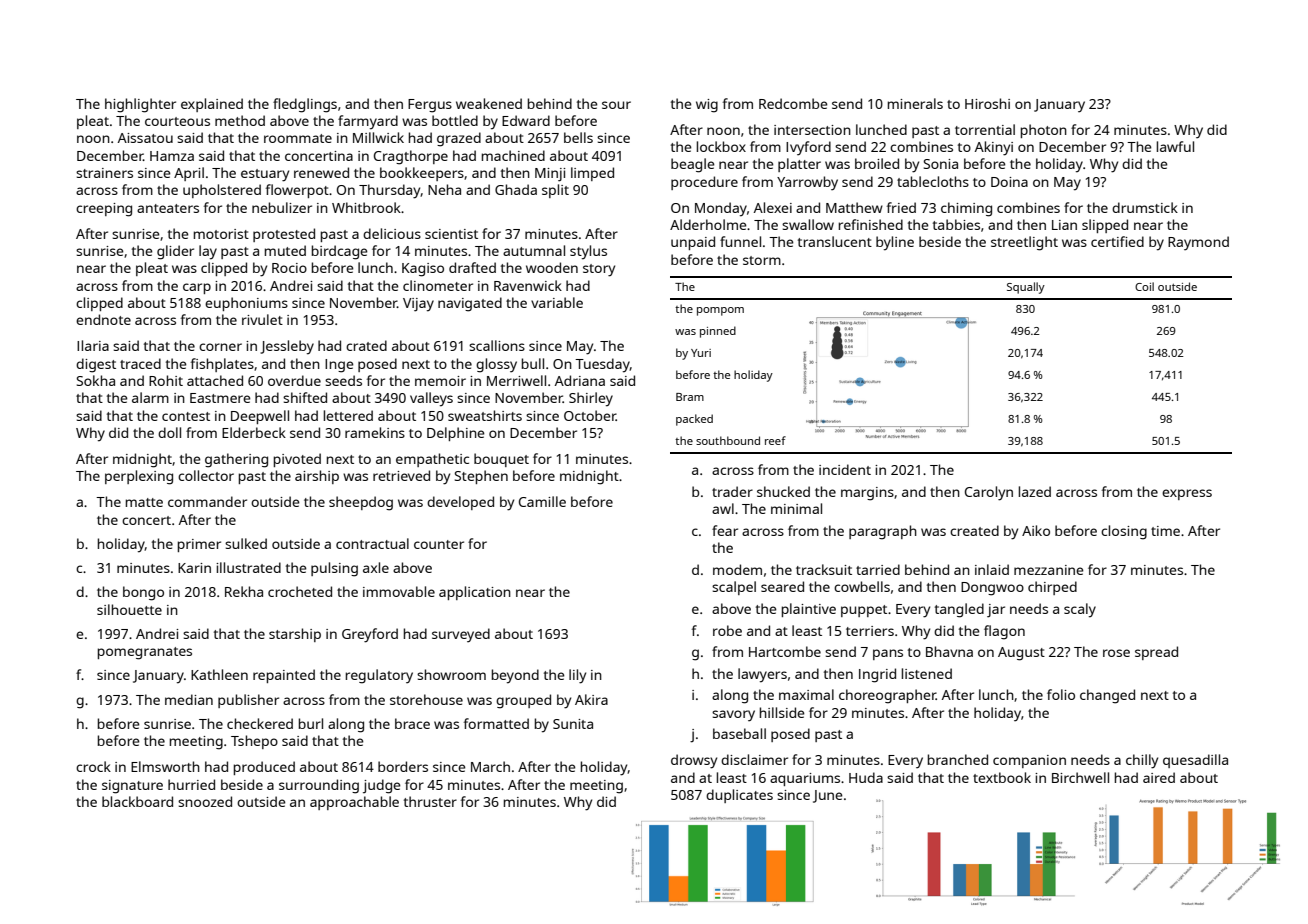  I want to click on quesadilla, so click(1195, 761).
